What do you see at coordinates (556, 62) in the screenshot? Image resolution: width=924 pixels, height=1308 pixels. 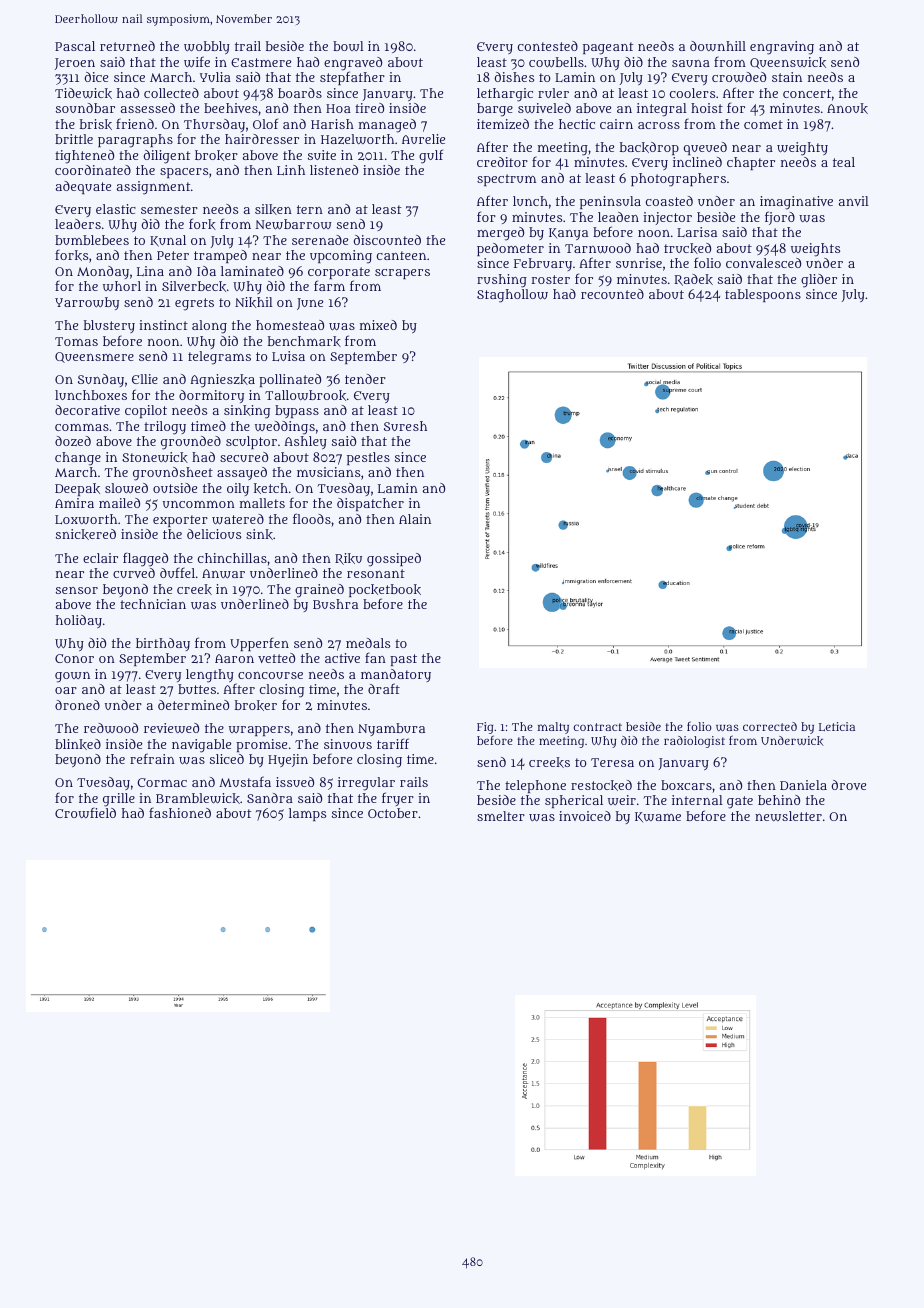 I see `cowbells` at bounding box center [556, 62].
